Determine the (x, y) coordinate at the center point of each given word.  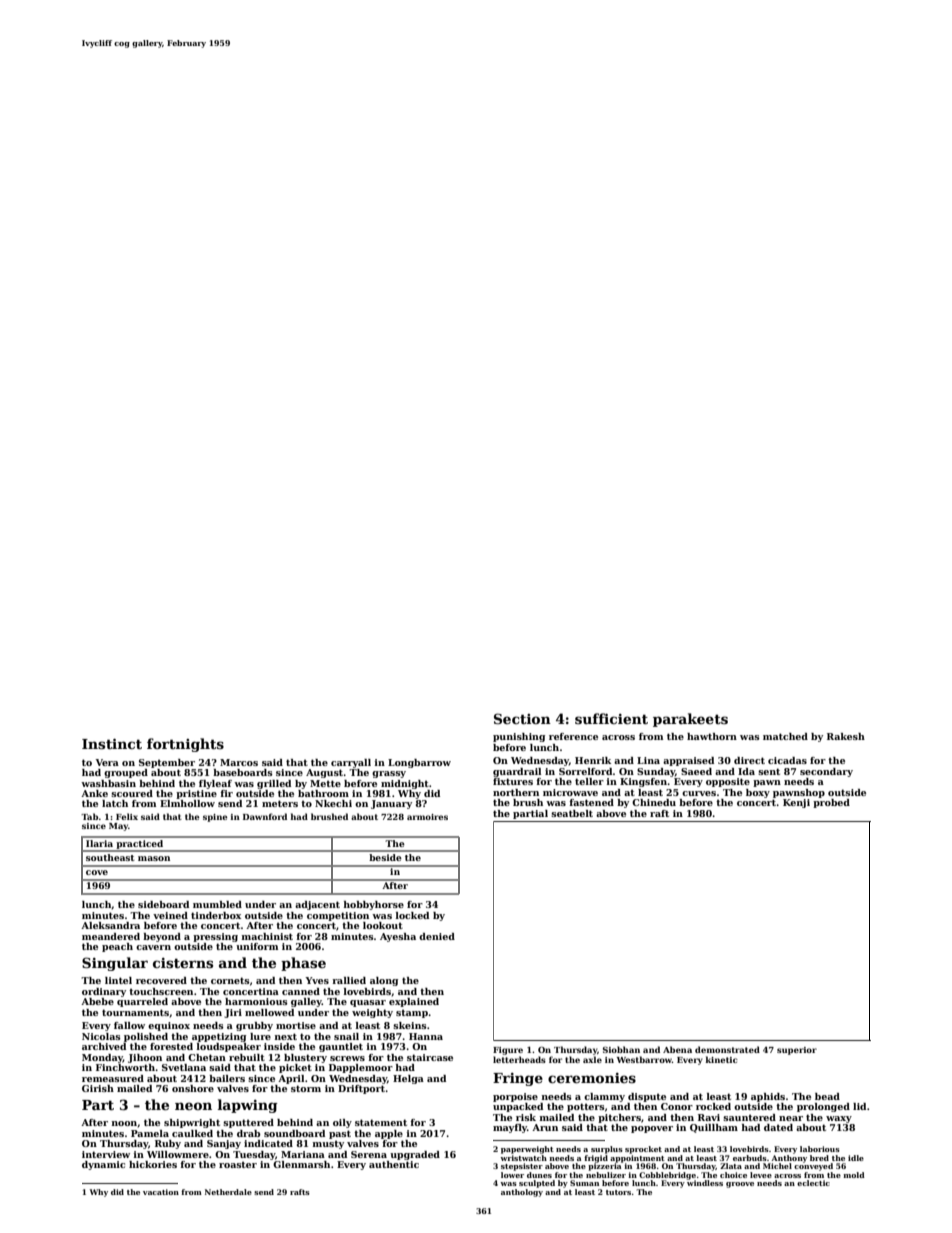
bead (827, 1096)
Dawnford (265, 816)
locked (412, 915)
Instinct (112, 744)
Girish (98, 1088)
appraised (688, 761)
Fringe (518, 1079)
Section (522, 718)
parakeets (690, 720)
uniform (257, 946)
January (391, 804)
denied (437, 936)
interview (106, 1154)
